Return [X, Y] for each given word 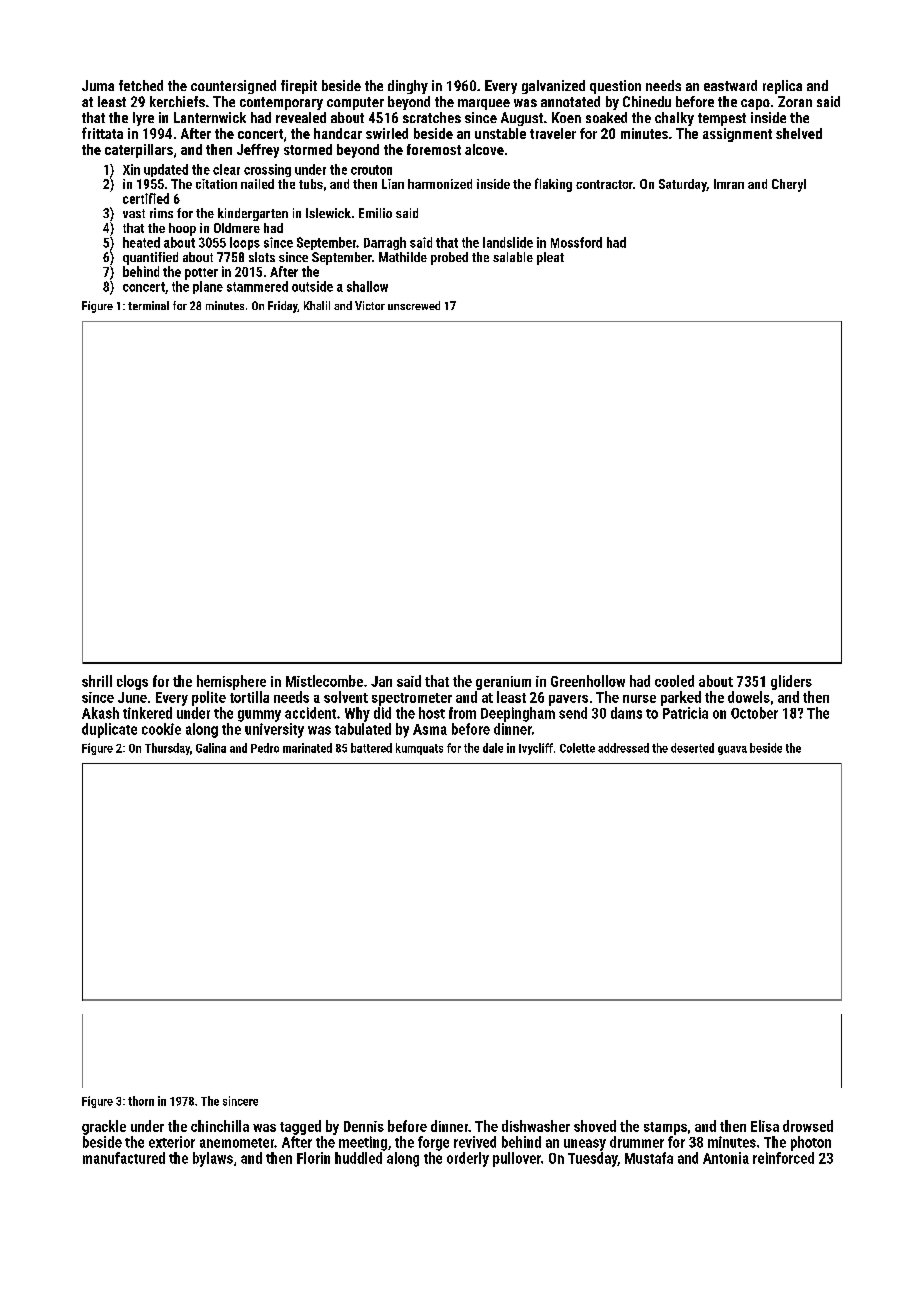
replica [782, 87]
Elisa [765, 1126]
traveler [553, 133]
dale [493, 748]
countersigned [233, 87]
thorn [141, 1101]
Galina [211, 748]
